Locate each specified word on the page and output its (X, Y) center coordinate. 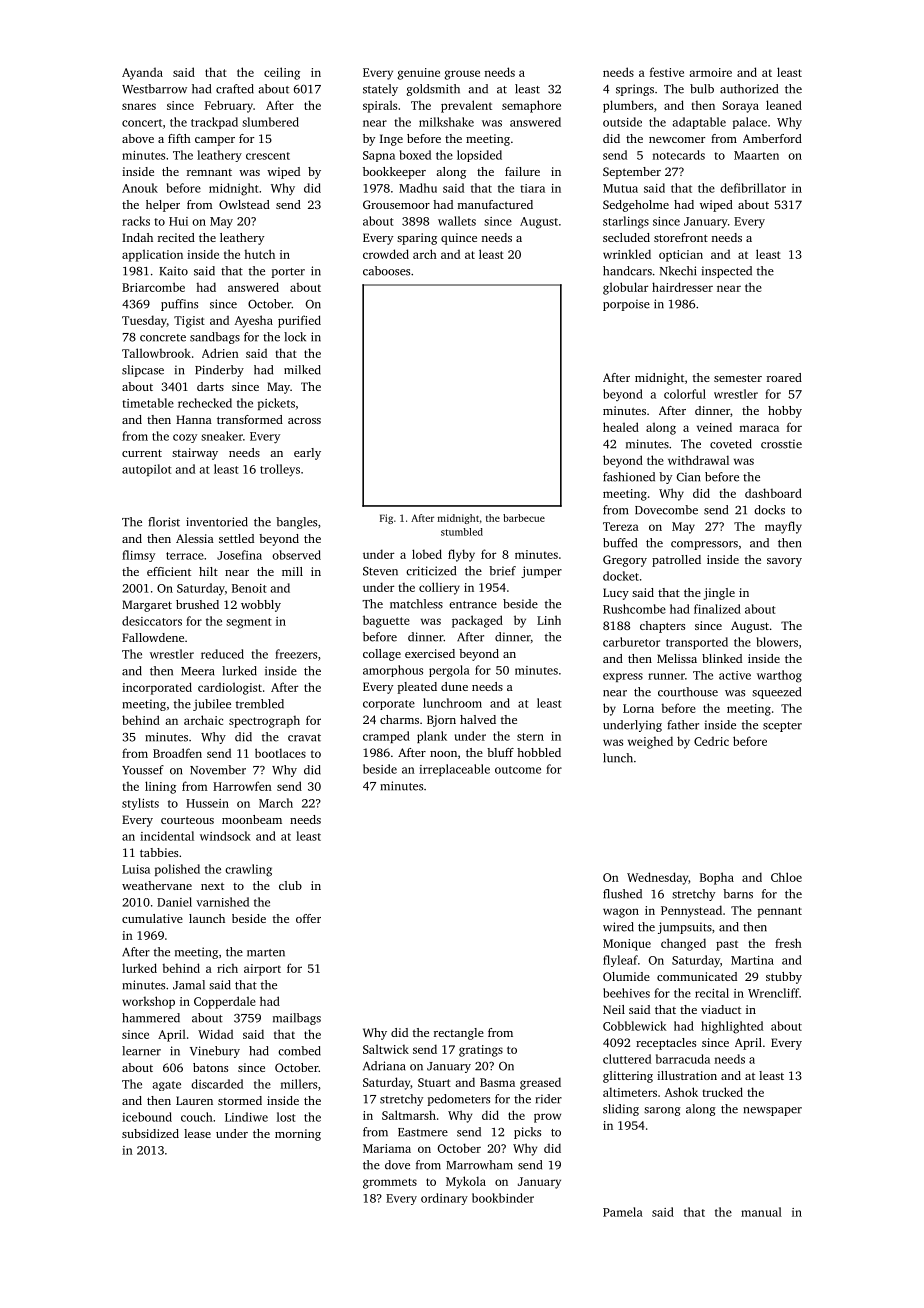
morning (298, 1135)
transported (697, 643)
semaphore (531, 106)
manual (761, 1212)
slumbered (270, 122)
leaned (784, 105)
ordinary (444, 1199)
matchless (416, 604)
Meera (197, 671)
